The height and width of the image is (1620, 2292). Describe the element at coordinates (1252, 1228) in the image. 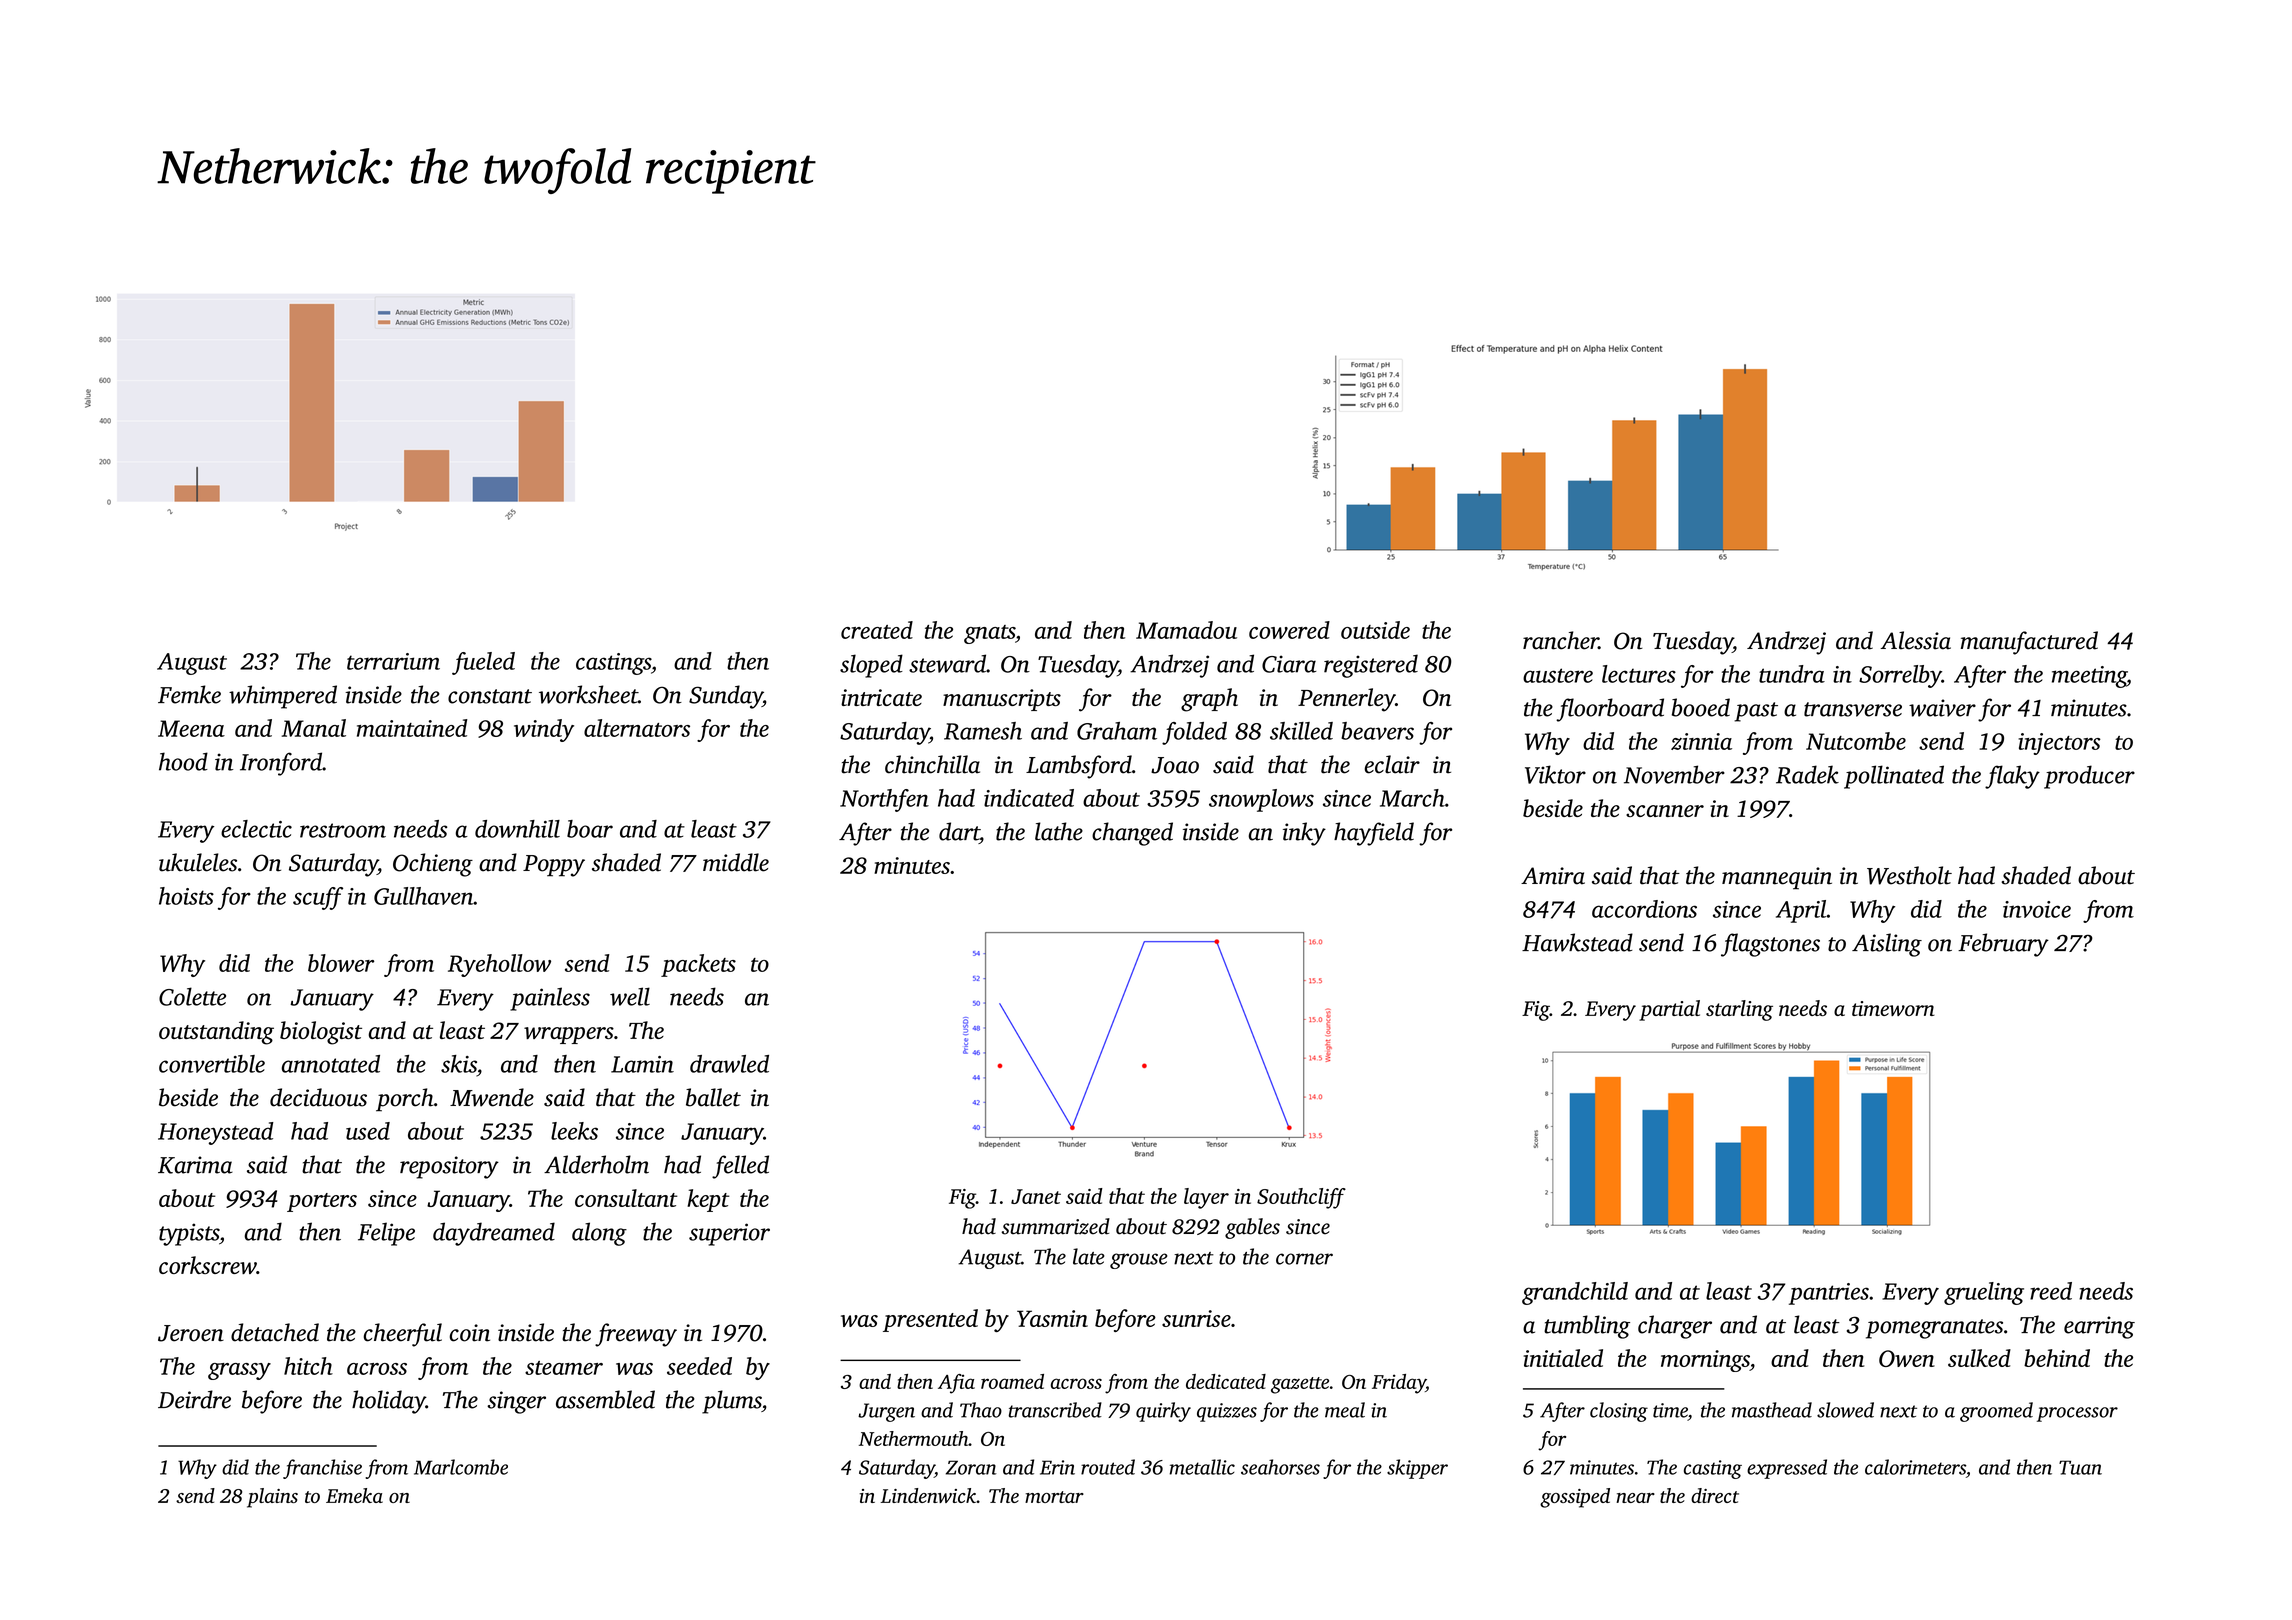

I see `gables` at that location.
